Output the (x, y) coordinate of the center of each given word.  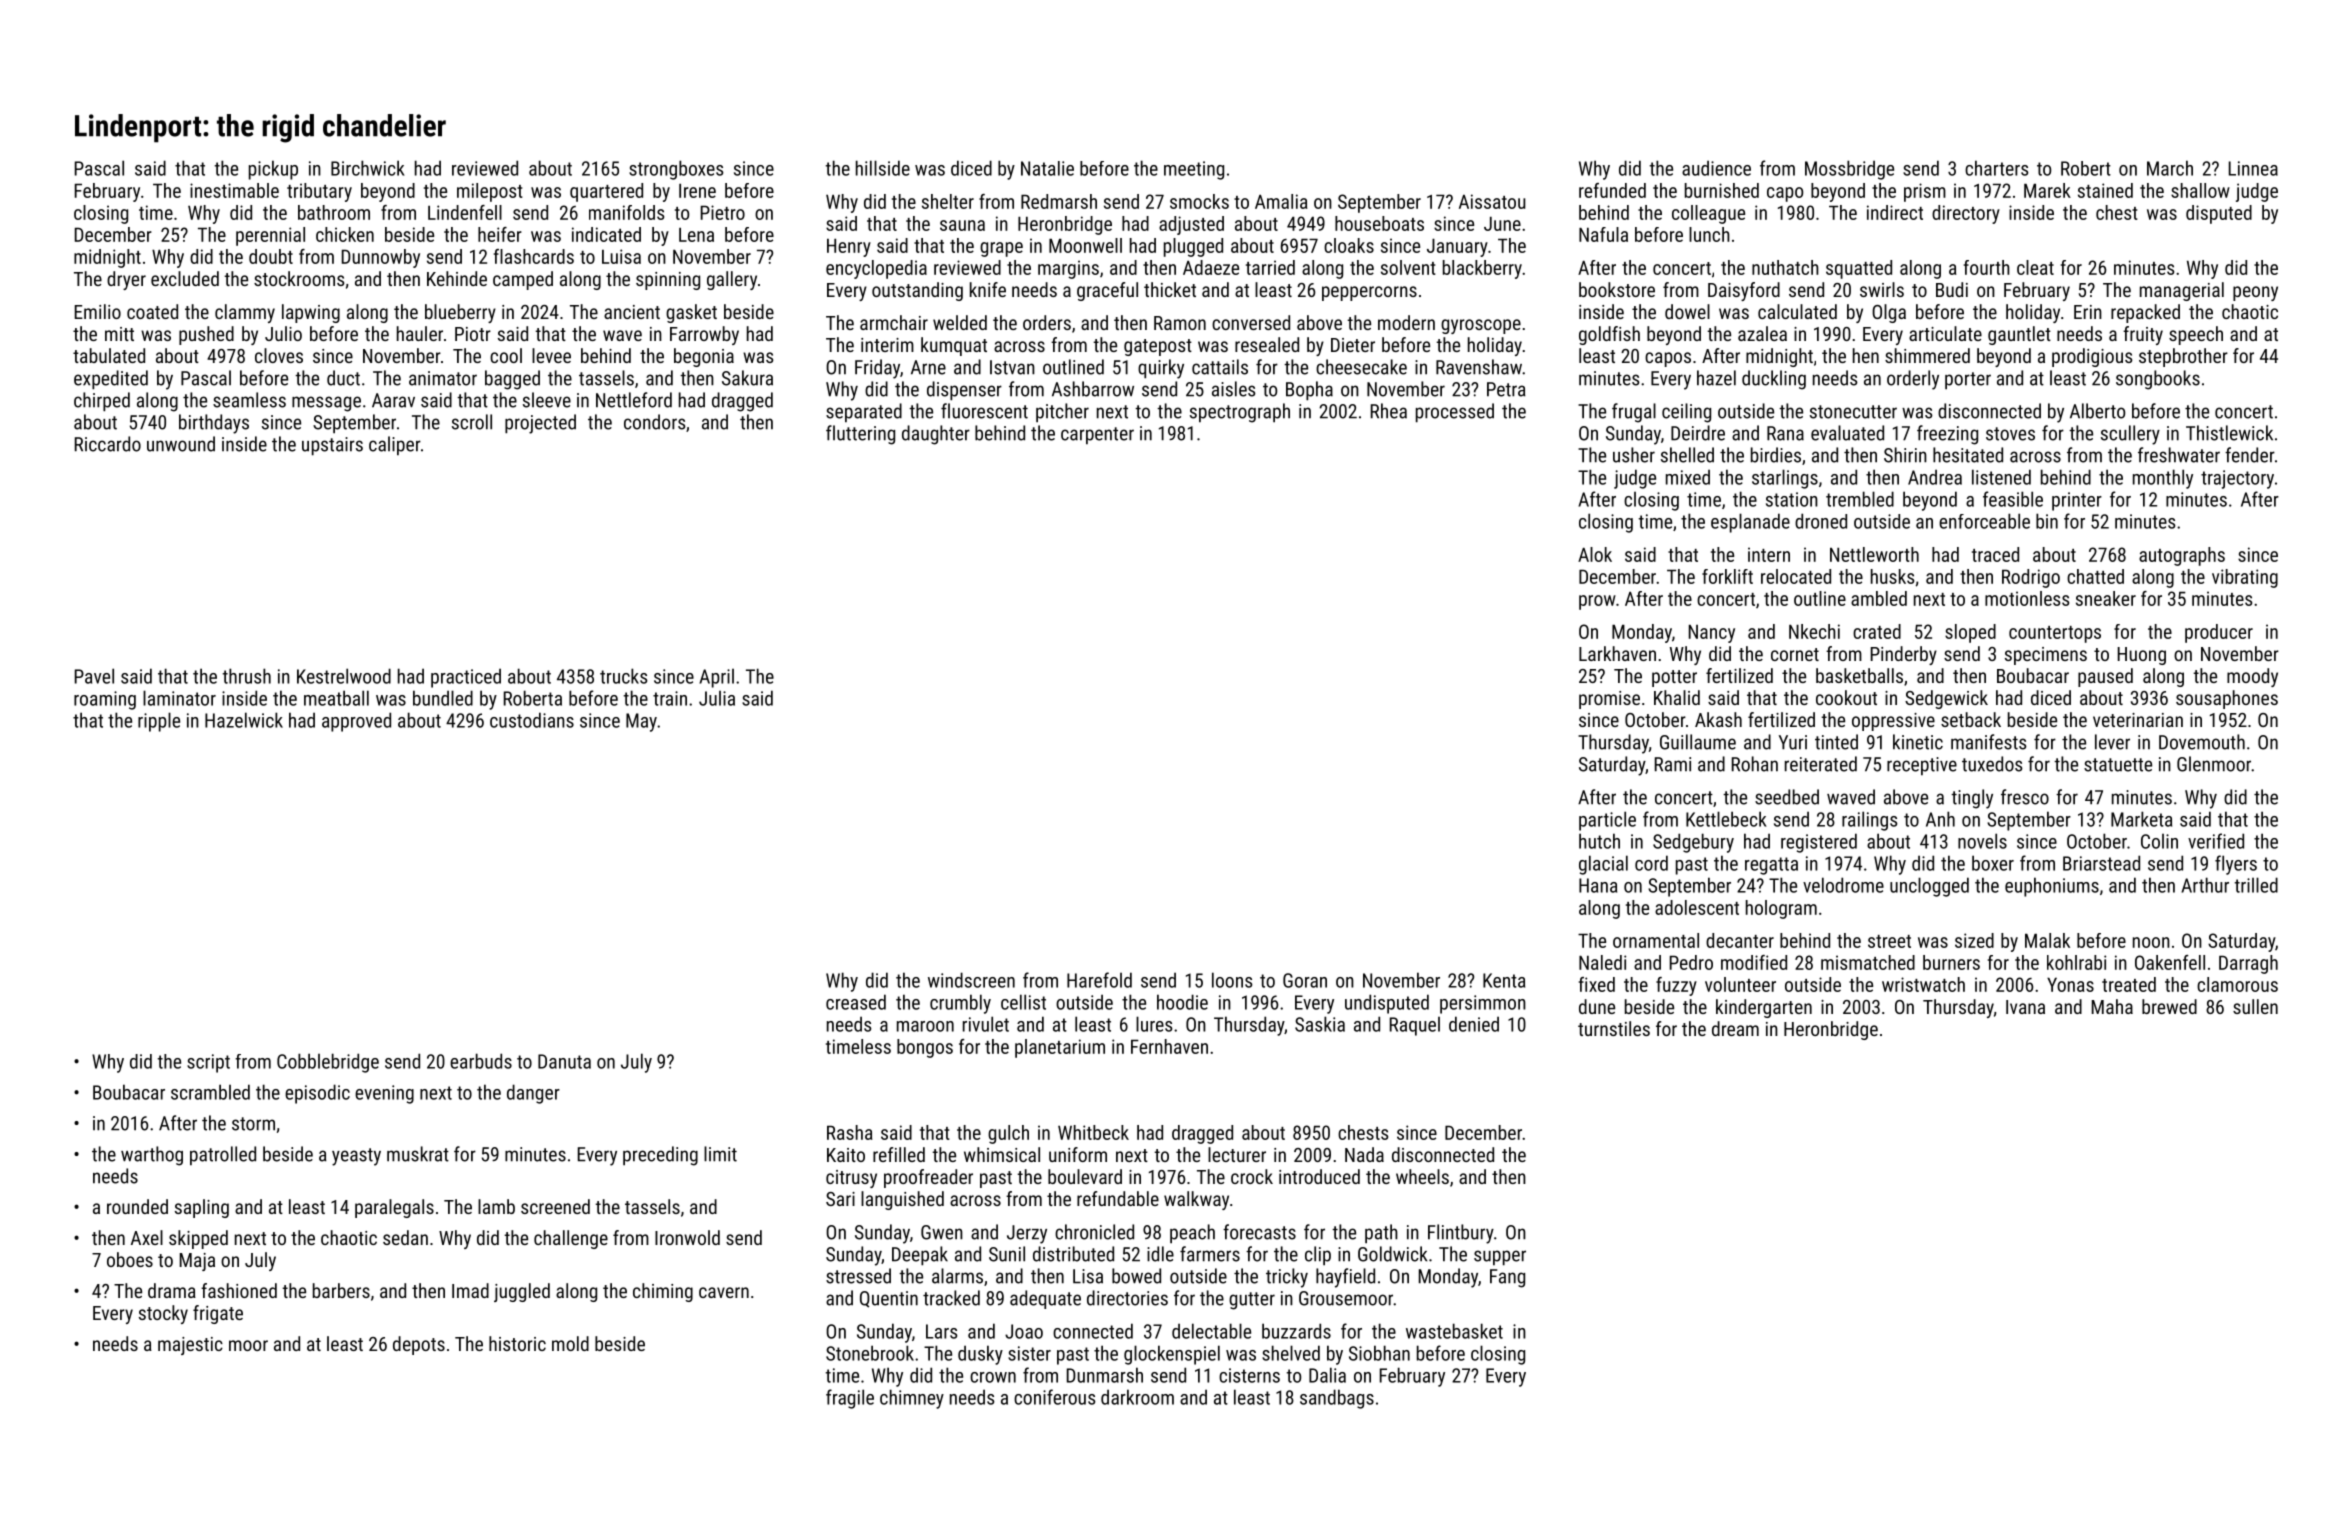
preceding (660, 1156)
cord (1651, 863)
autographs (2182, 556)
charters (1997, 168)
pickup (273, 170)
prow (1597, 602)
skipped (198, 1239)
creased (856, 1002)
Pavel (94, 676)
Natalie (1047, 168)
